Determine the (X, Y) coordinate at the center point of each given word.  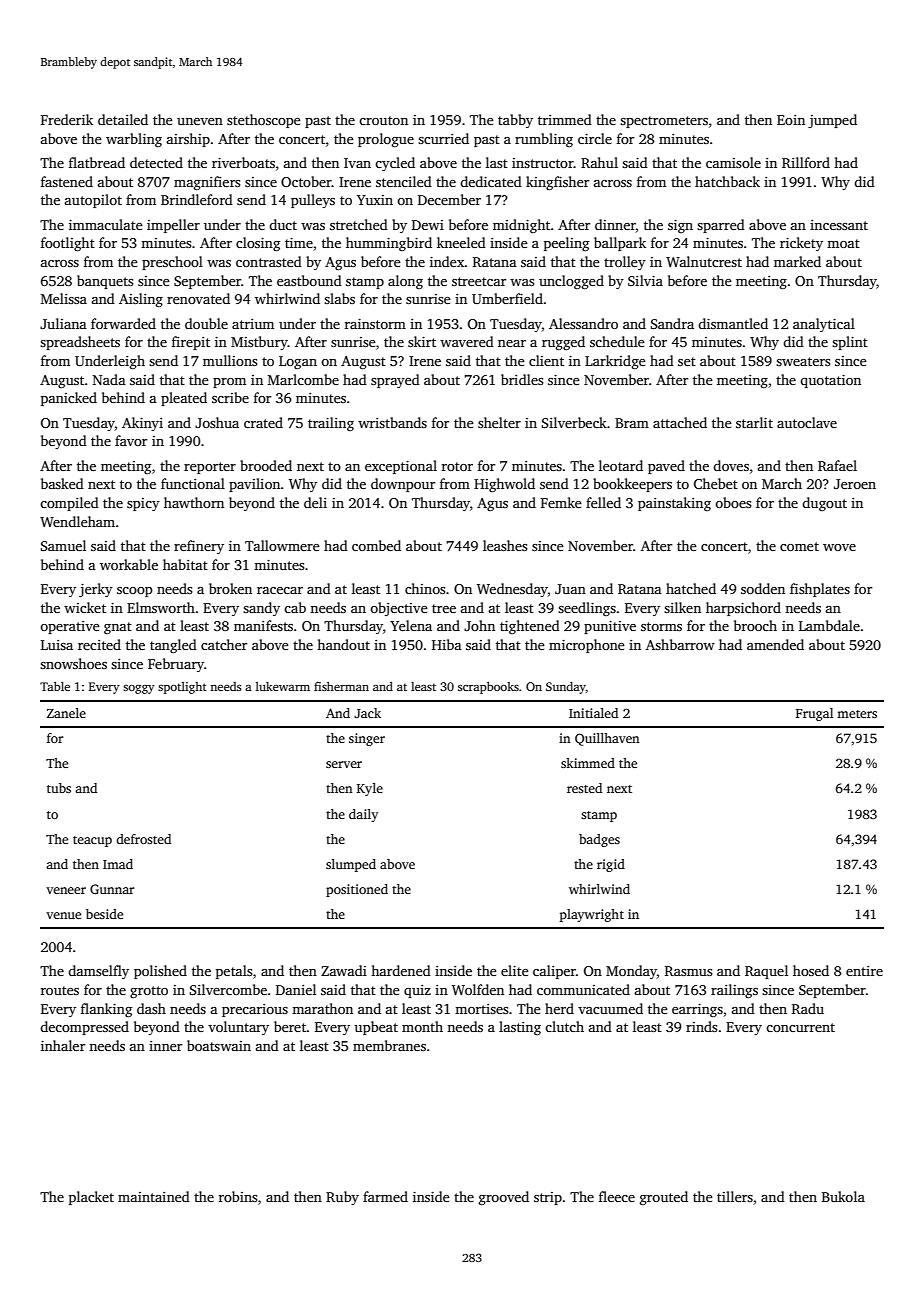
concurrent (800, 1027)
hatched (691, 588)
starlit (754, 422)
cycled (395, 164)
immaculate (106, 224)
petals (234, 972)
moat (843, 243)
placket (91, 1198)
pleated (184, 399)
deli (315, 502)
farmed (385, 1196)
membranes (389, 1045)
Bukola (843, 1196)
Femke (561, 502)
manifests (263, 625)
